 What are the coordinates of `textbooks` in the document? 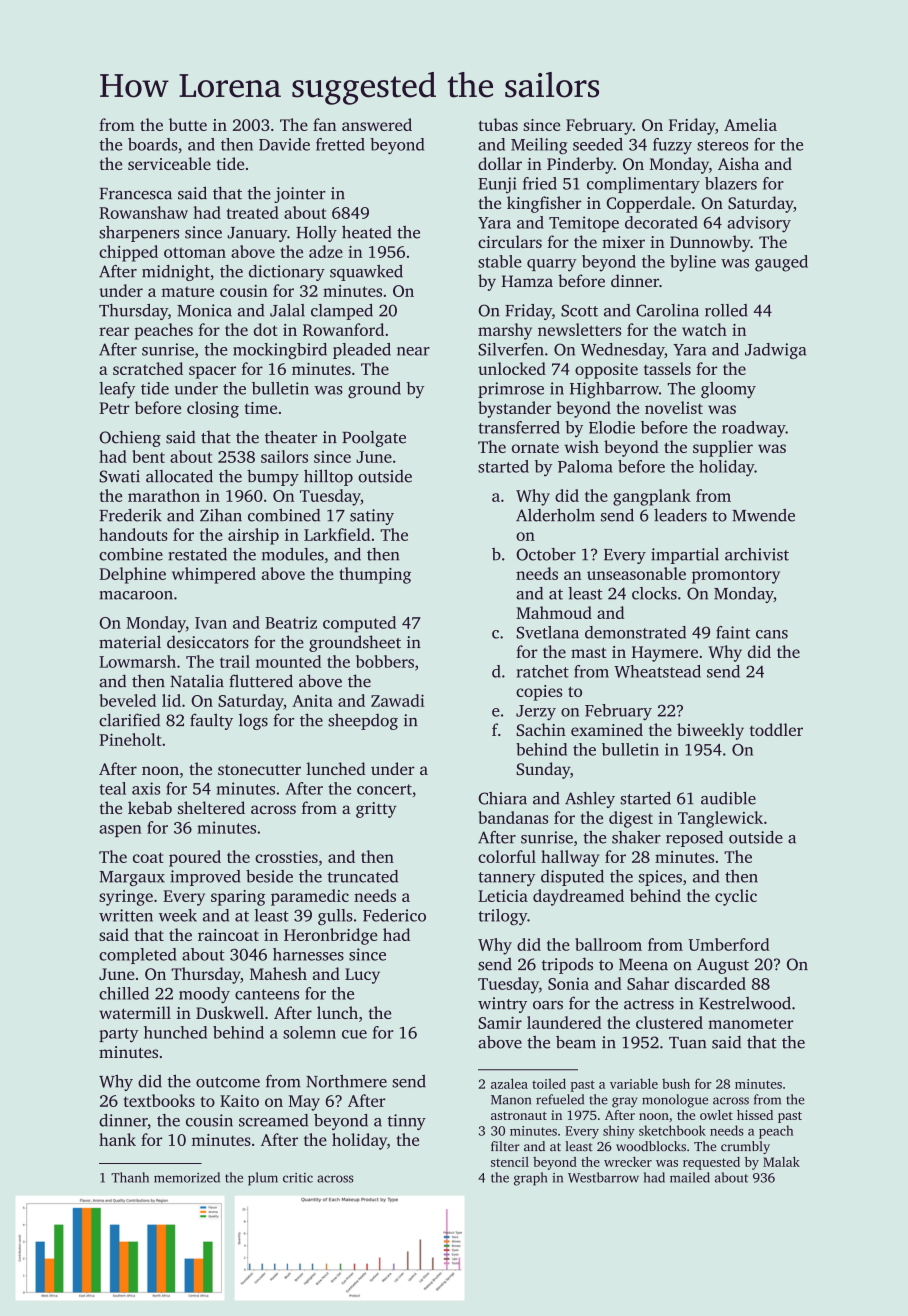 It's located at (159, 1100).
